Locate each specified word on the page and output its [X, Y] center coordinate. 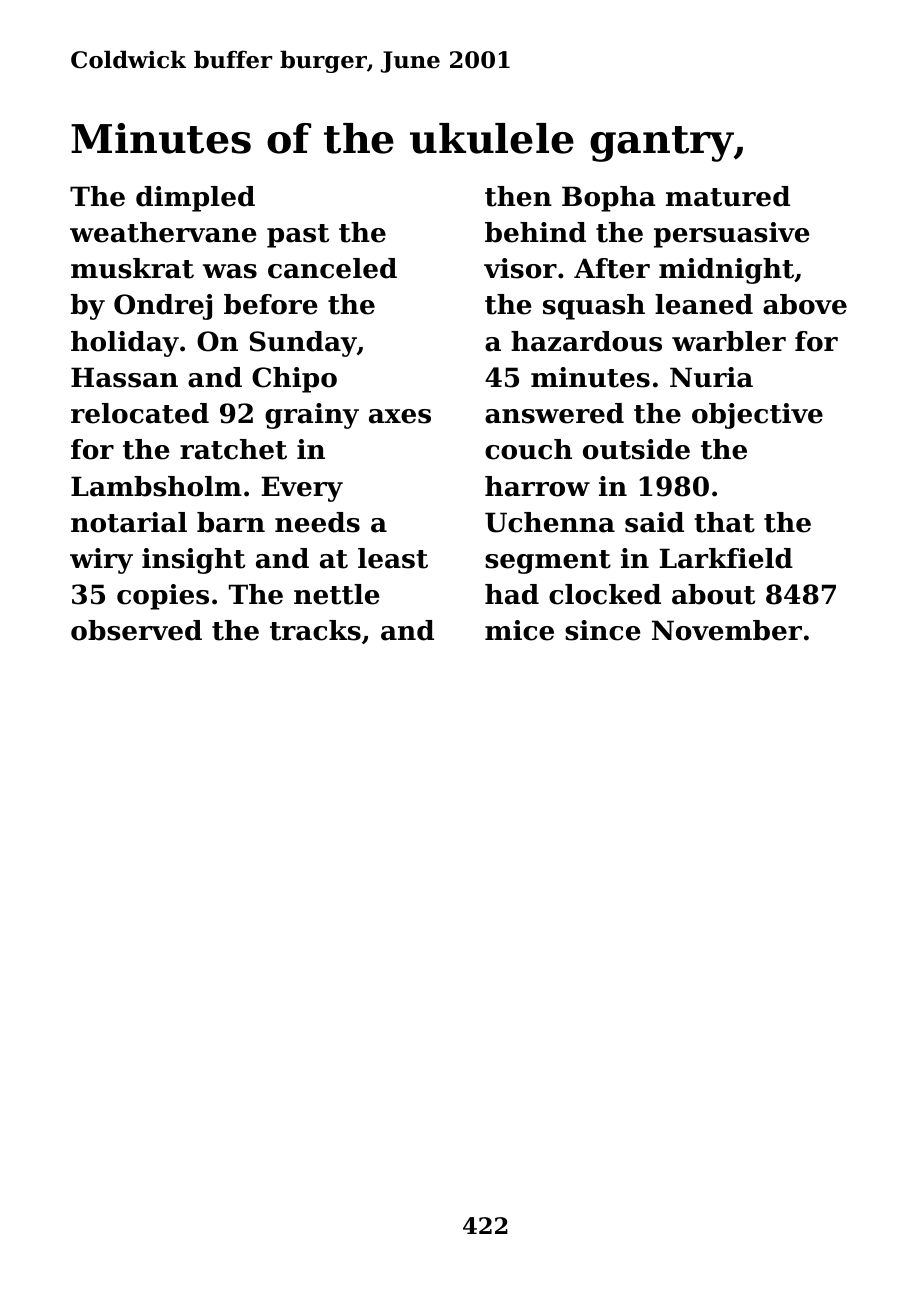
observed [136, 630]
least [393, 558]
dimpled [195, 199]
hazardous [586, 341]
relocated [140, 413]
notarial [129, 522]
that [724, 522]
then [518, 196]
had [512, 594]
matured [728, 196]
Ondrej [163, 307]
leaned [704, 304]
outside [636, 449]
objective [757, 416]
